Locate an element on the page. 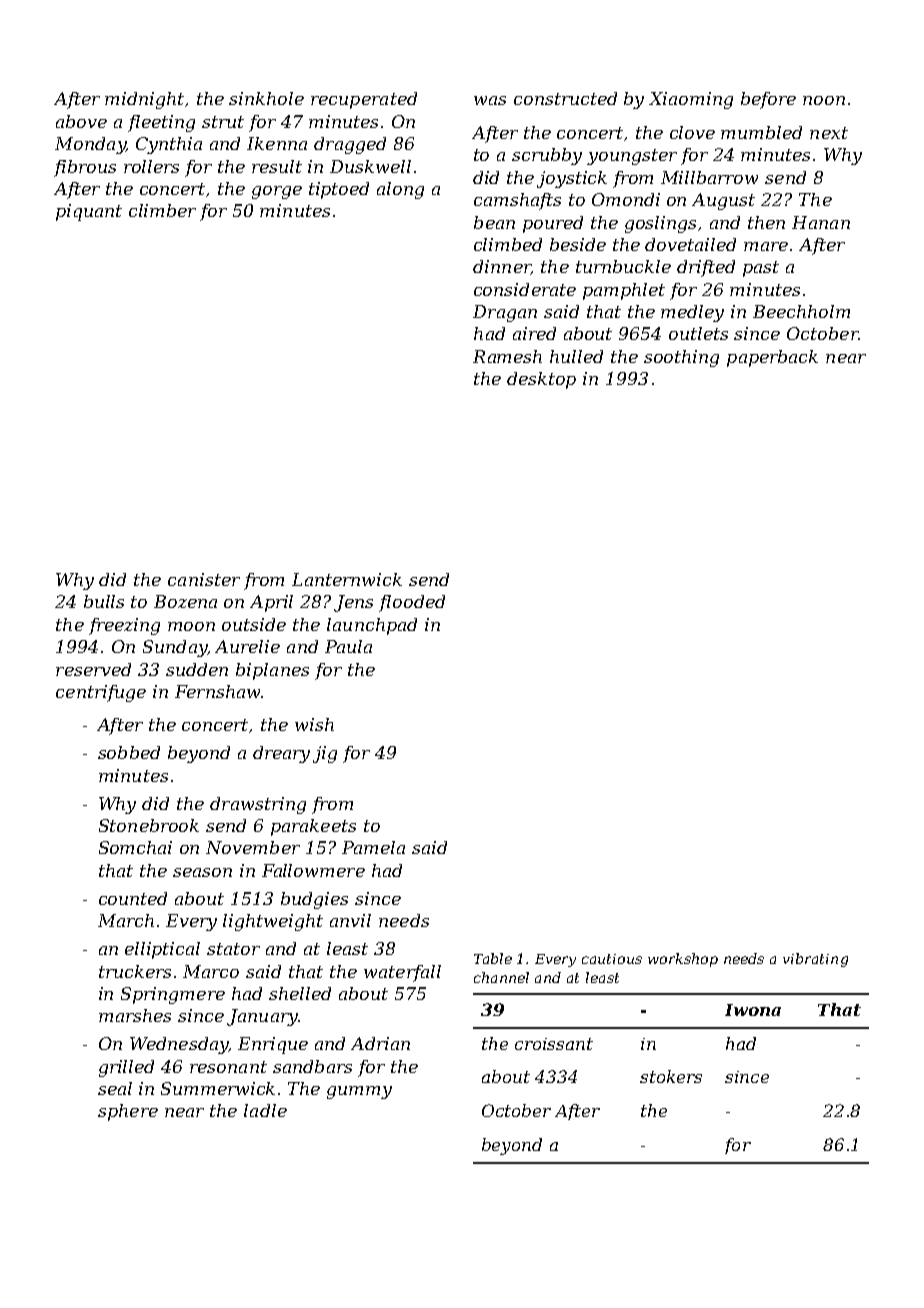 Image resolution: width=924 pixels, height=1308 pixels. drifted is located at coordinates (706, 268).
